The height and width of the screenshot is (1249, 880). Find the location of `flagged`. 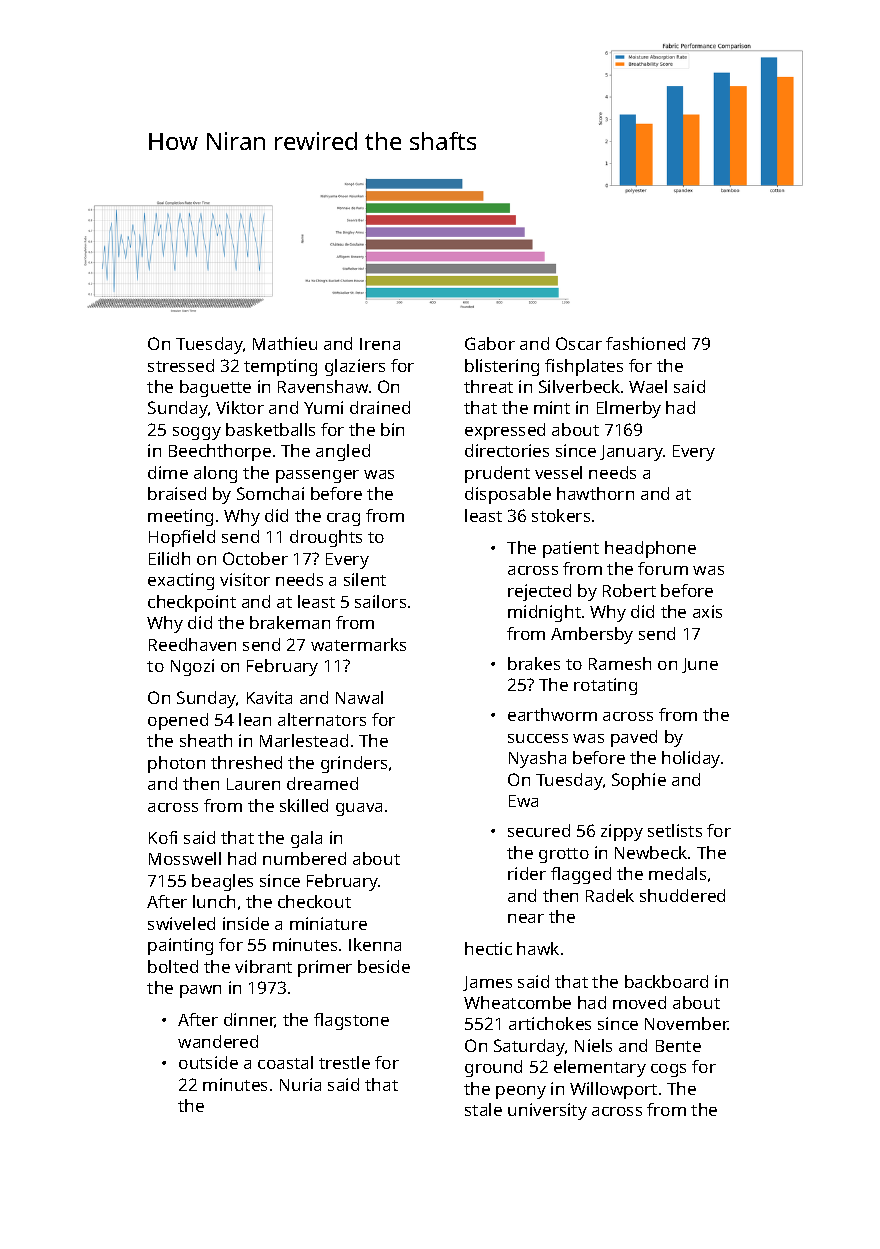

flagged is located at coordinates (581, 875).
